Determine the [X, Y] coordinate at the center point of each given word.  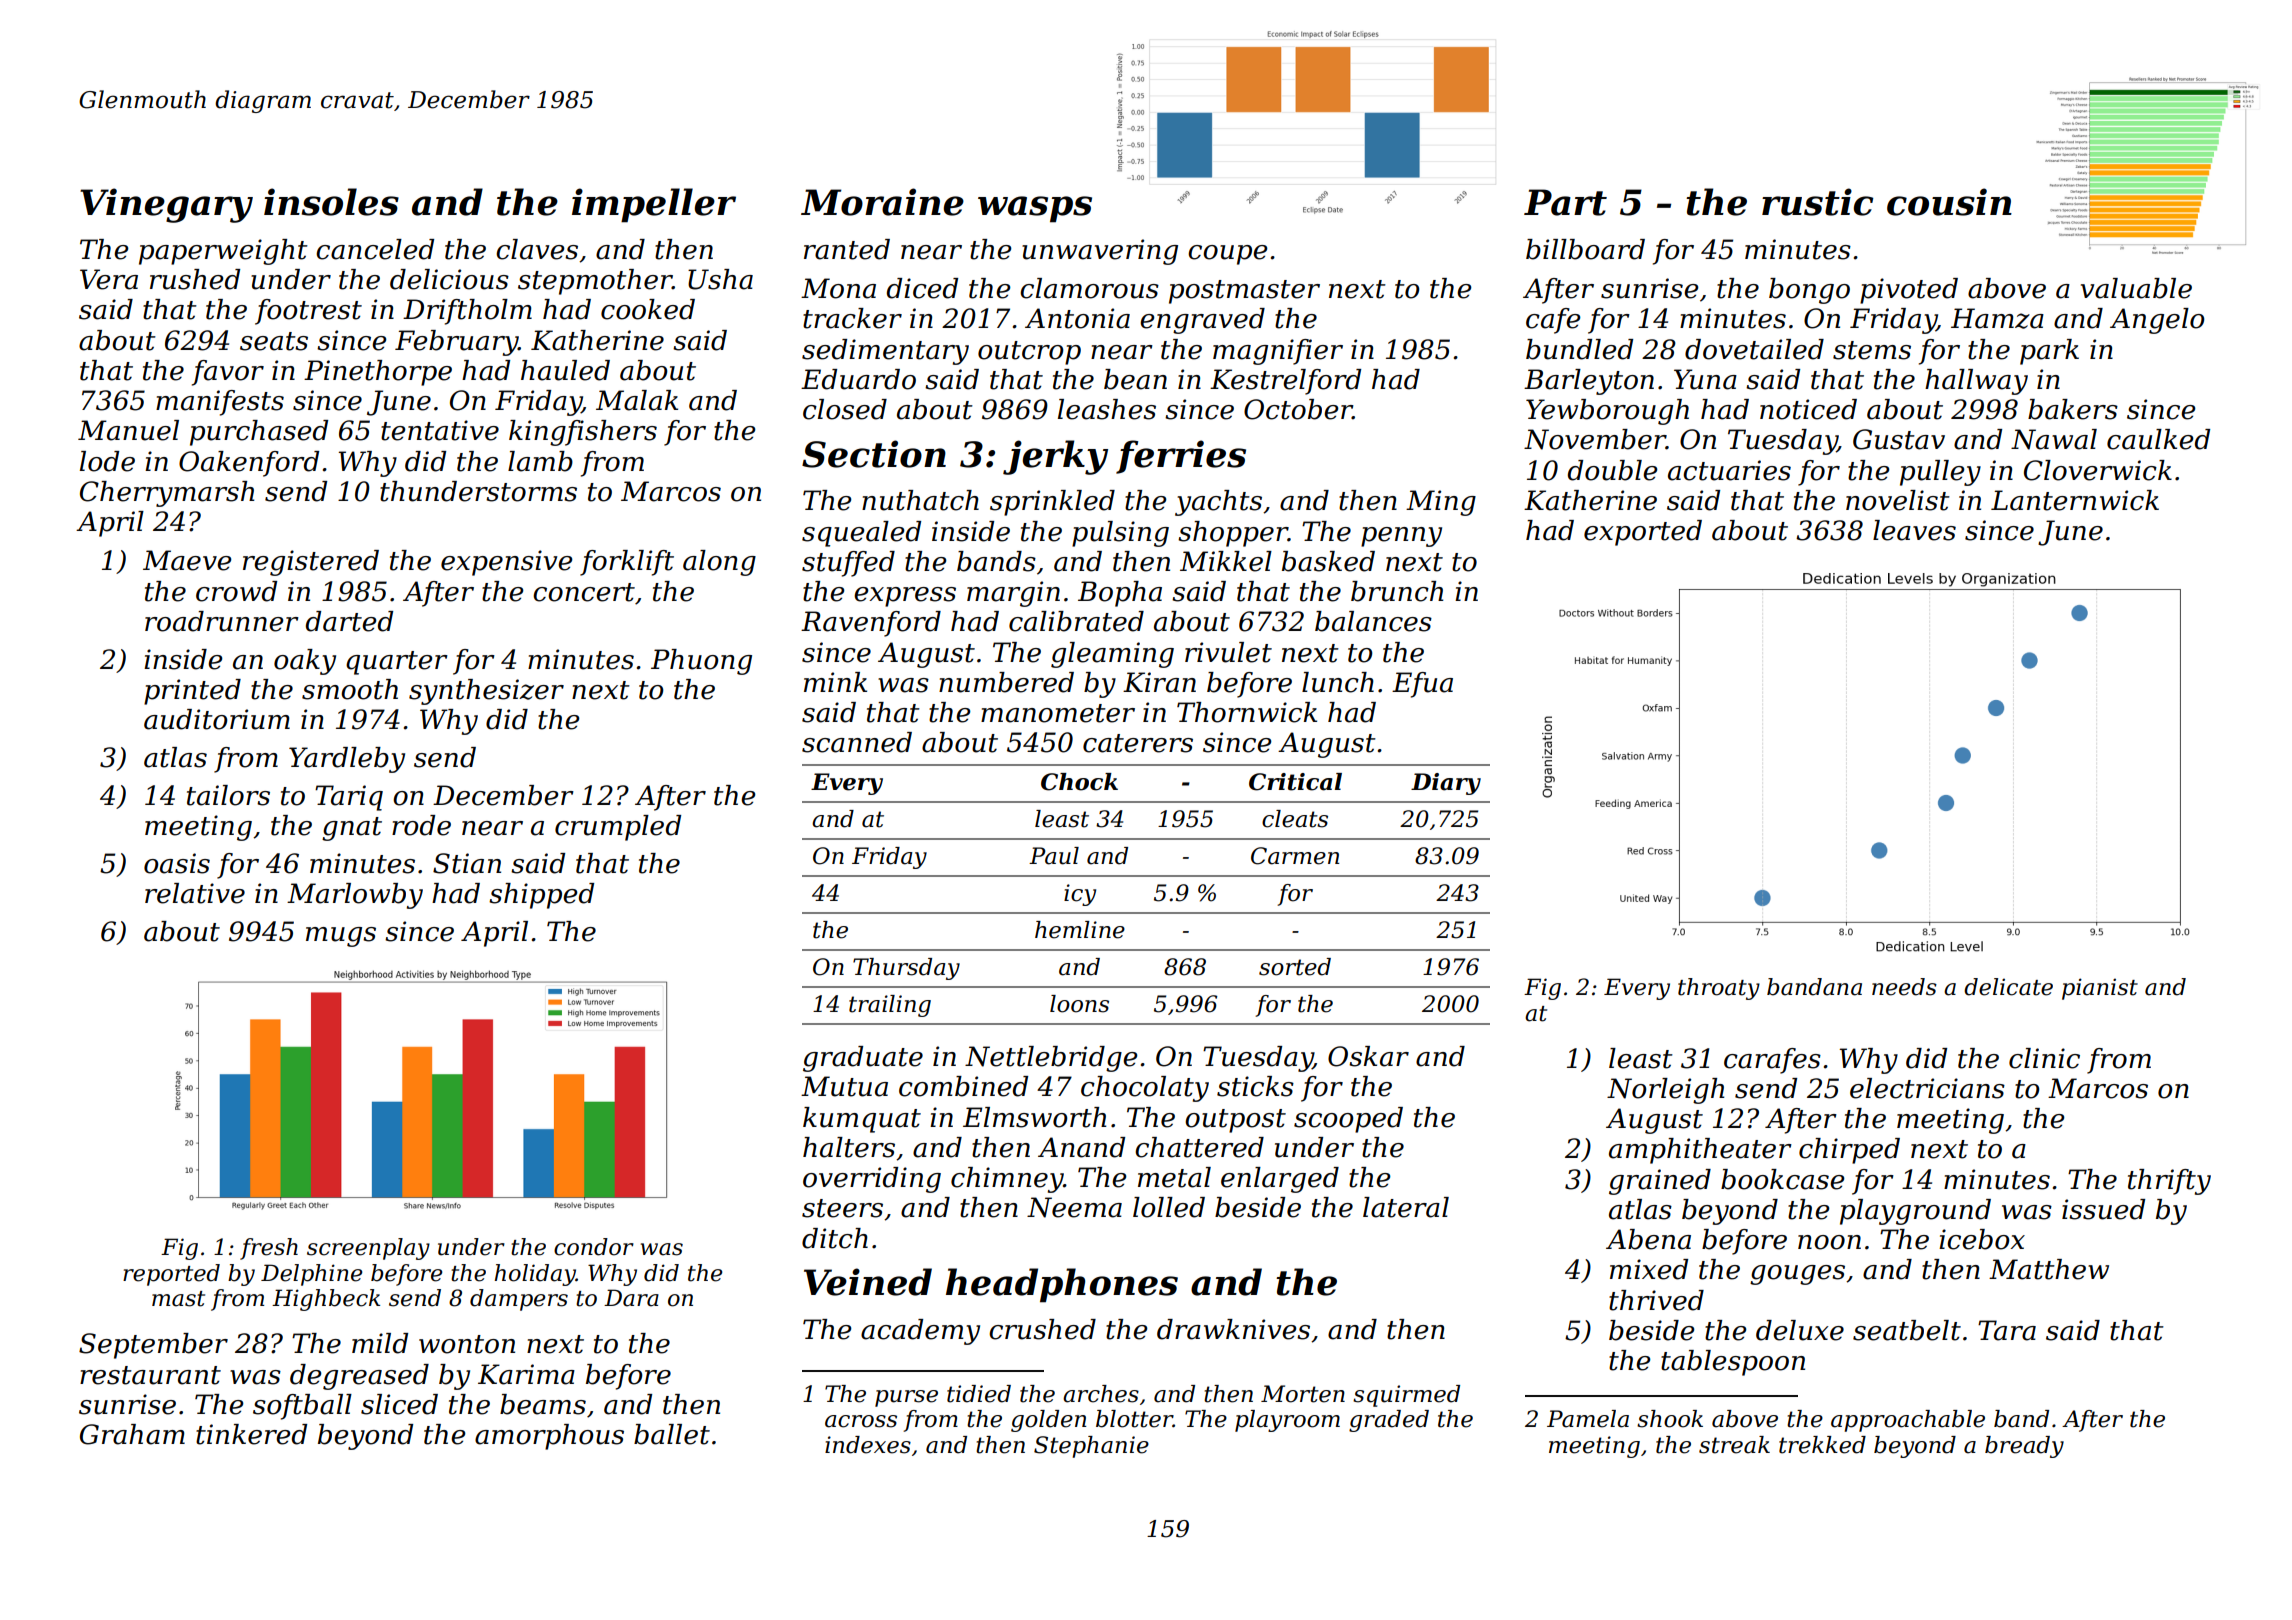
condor [594, 1247]
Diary [1446, 784]
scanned [857, 742]
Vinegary [166, 205]
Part [1565, 202]
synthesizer [486, 692]
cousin [1949, 202]
